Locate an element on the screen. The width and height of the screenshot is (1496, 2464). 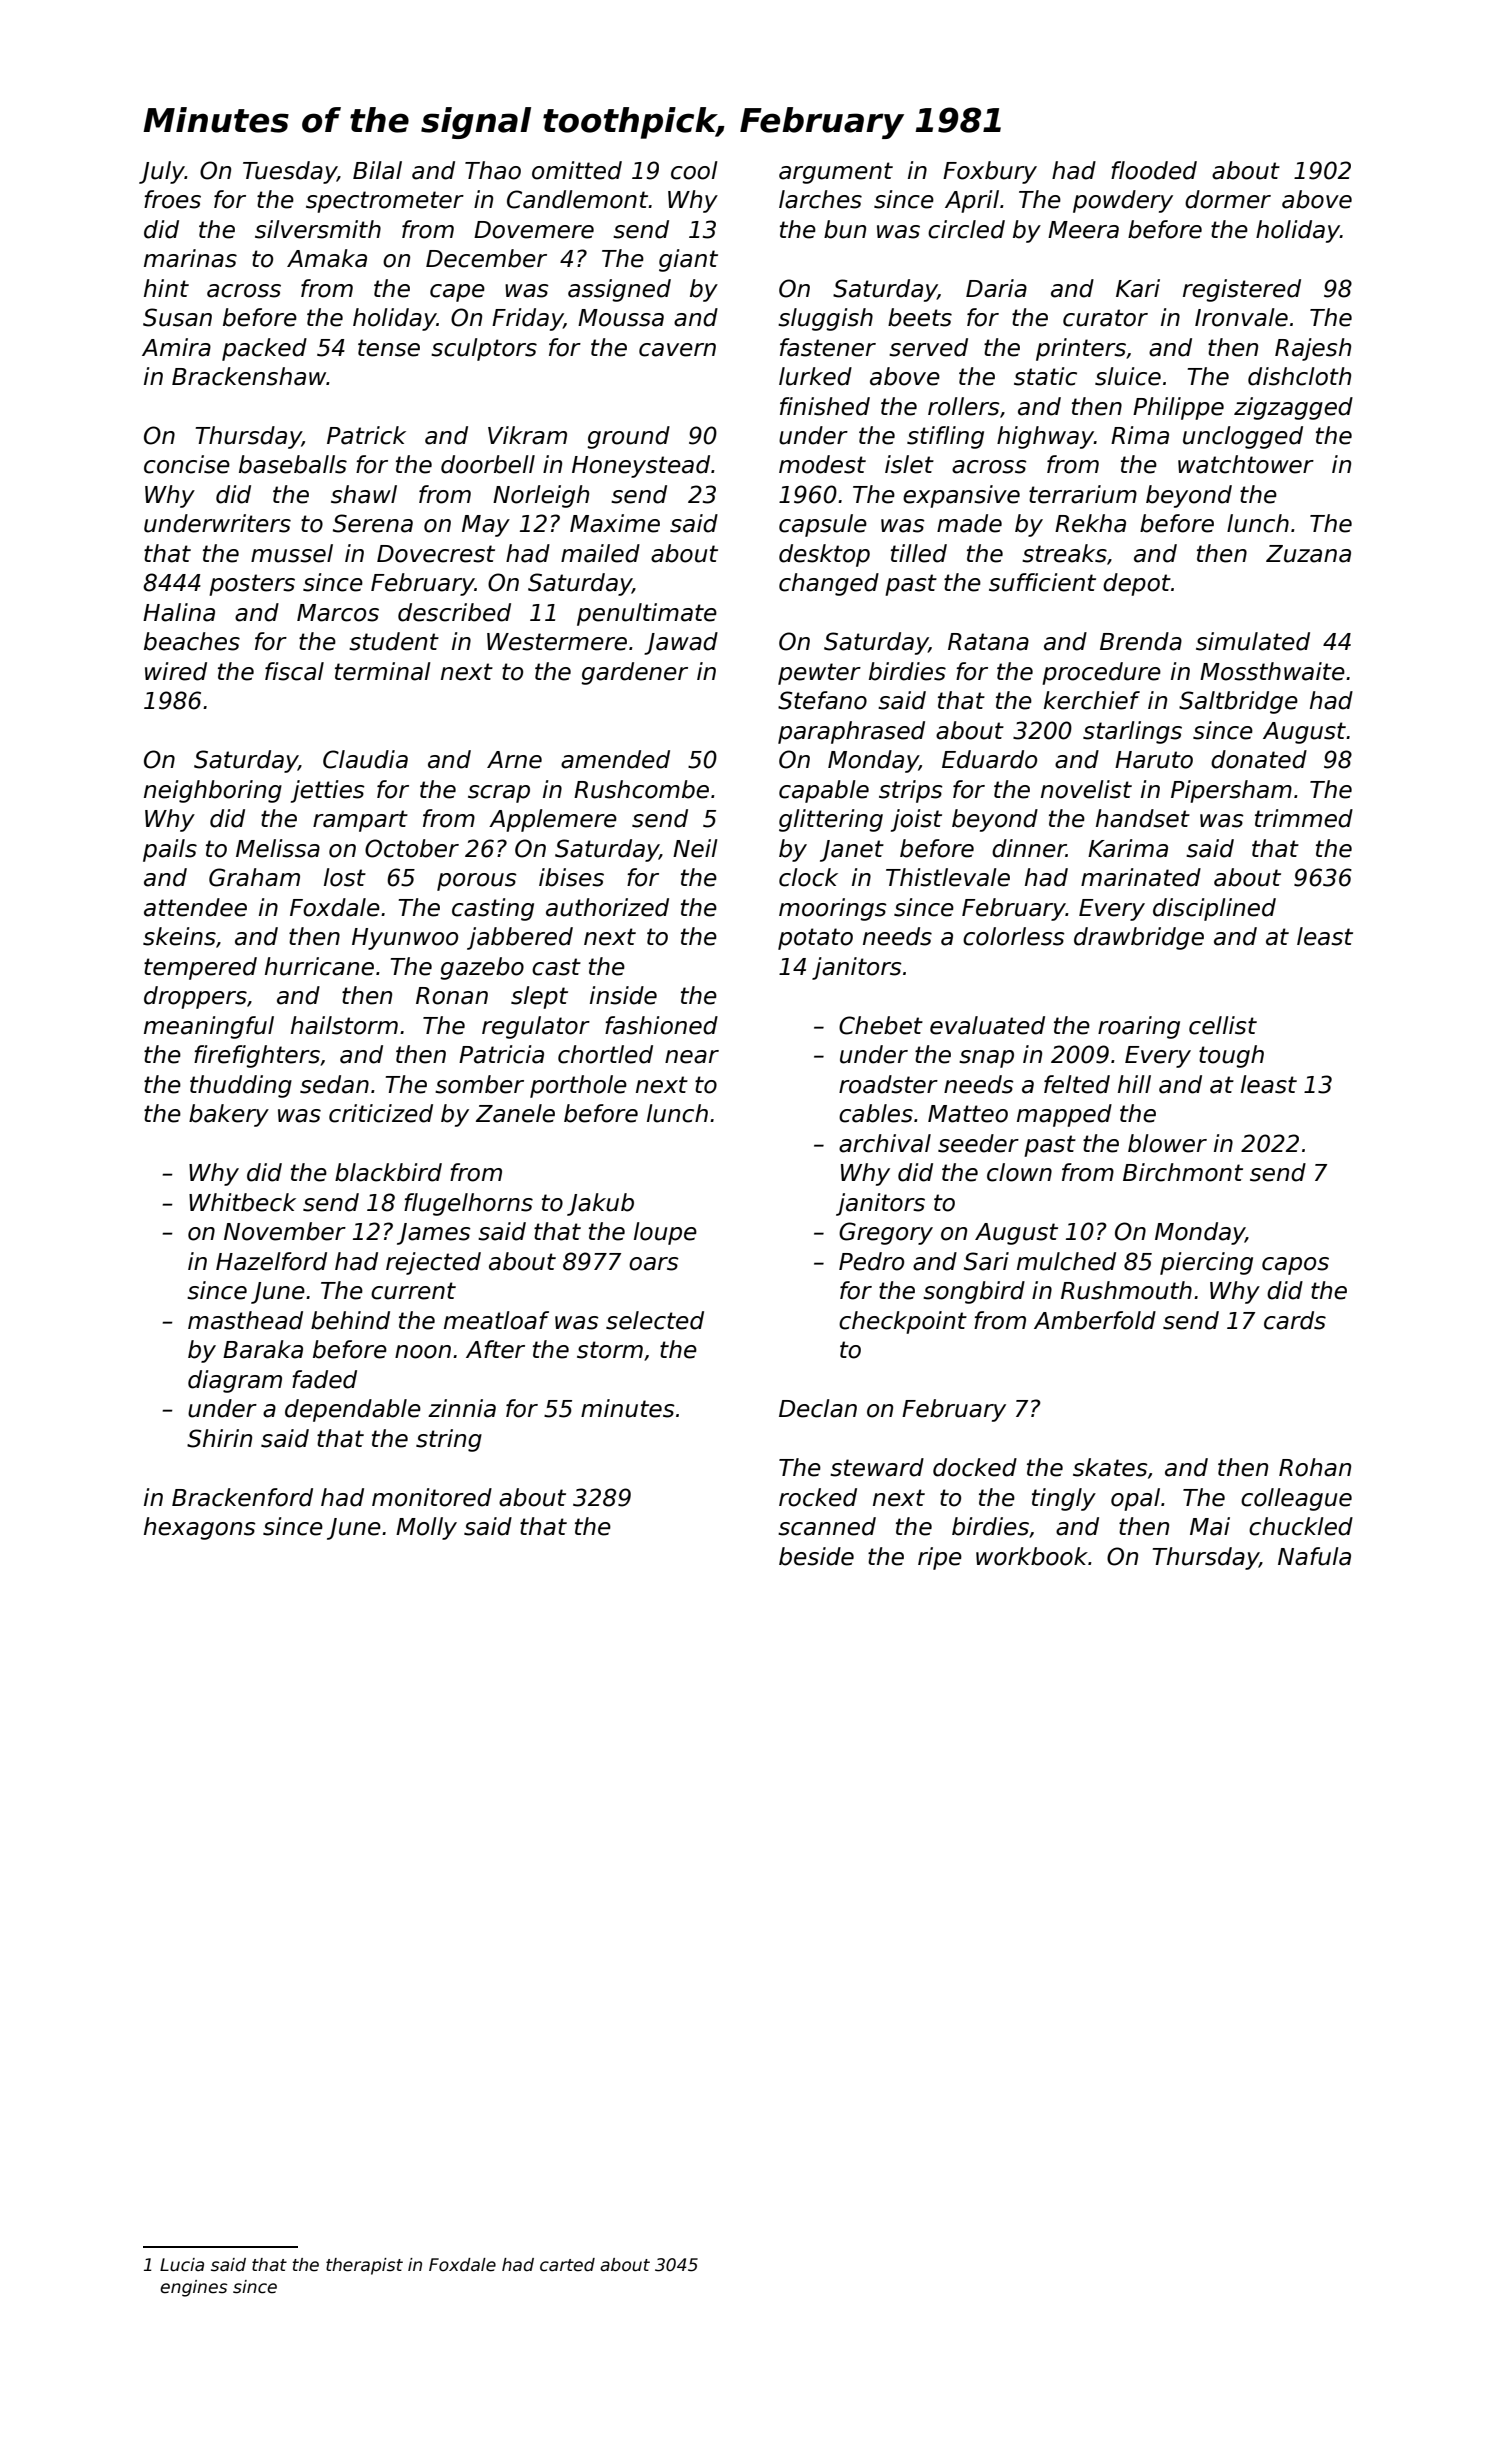
somber is located at coordinates (479, 1084).
